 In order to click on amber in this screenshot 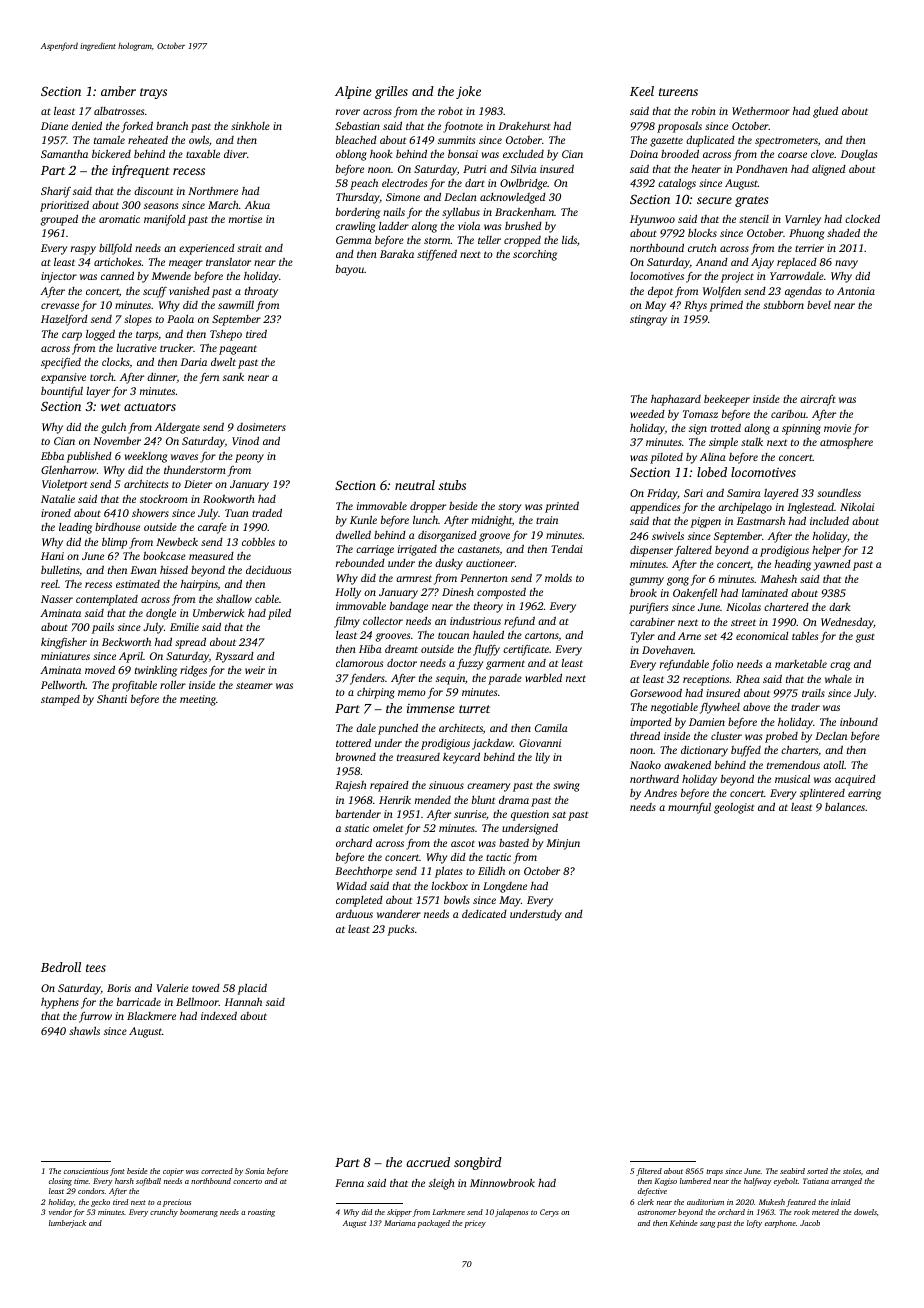, I will do `click(118, 91)`.
